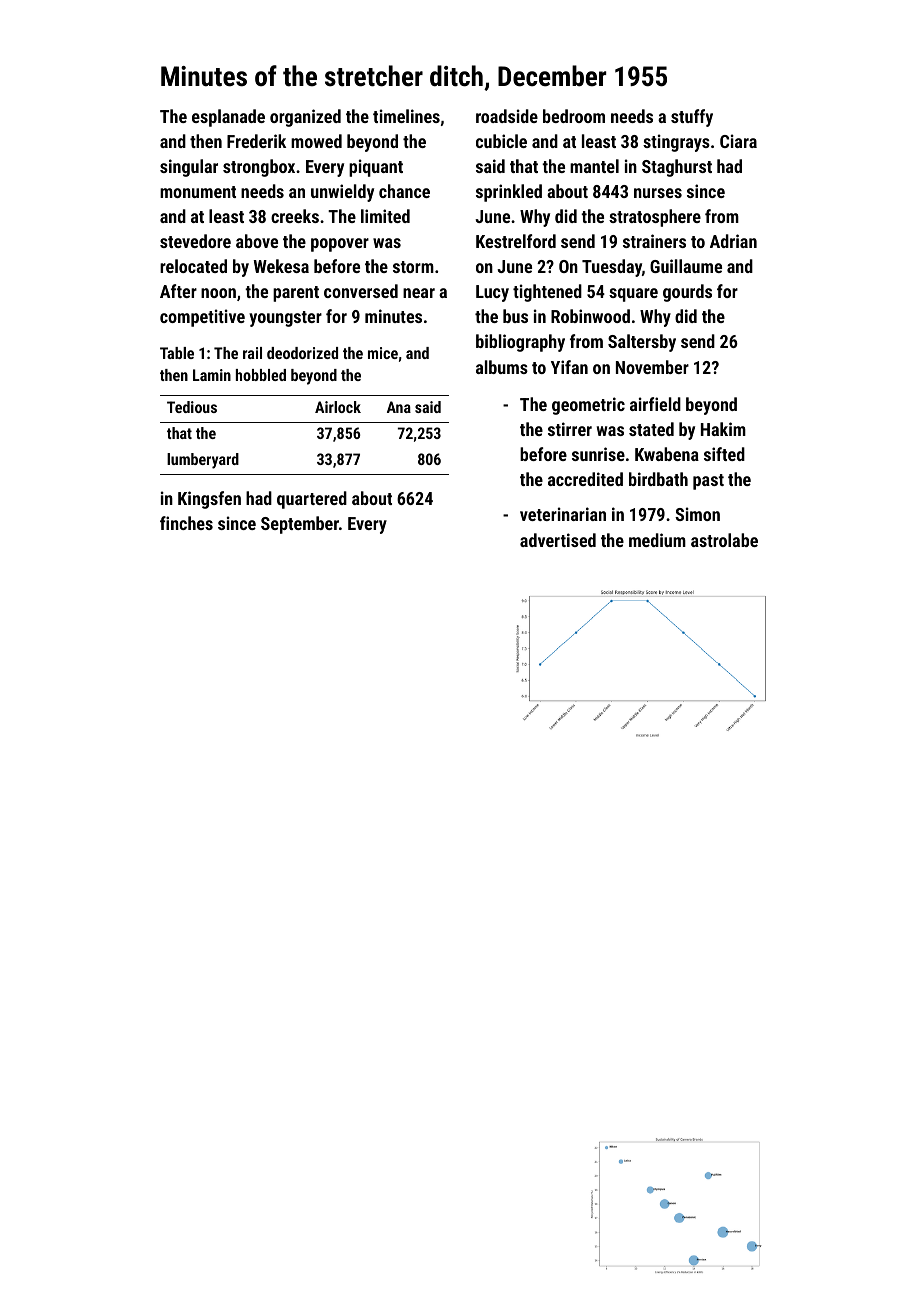 This screenshot has width=924, height=1311. Describe the element at coordinates (186, 523) in the screenshot. I see `finches` at that location.
